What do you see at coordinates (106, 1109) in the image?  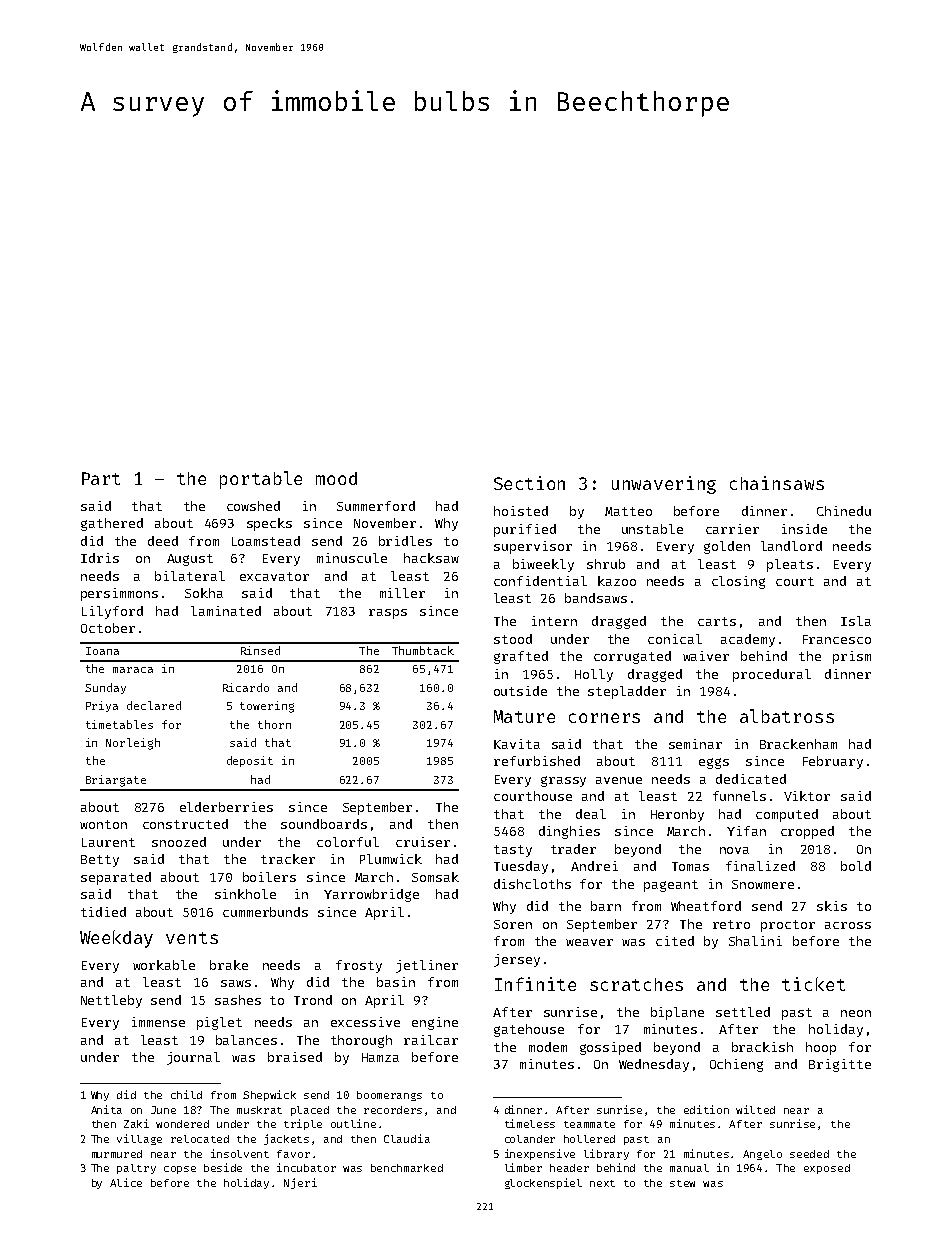 I see `Anita` at bounding box center [106, 1109].
